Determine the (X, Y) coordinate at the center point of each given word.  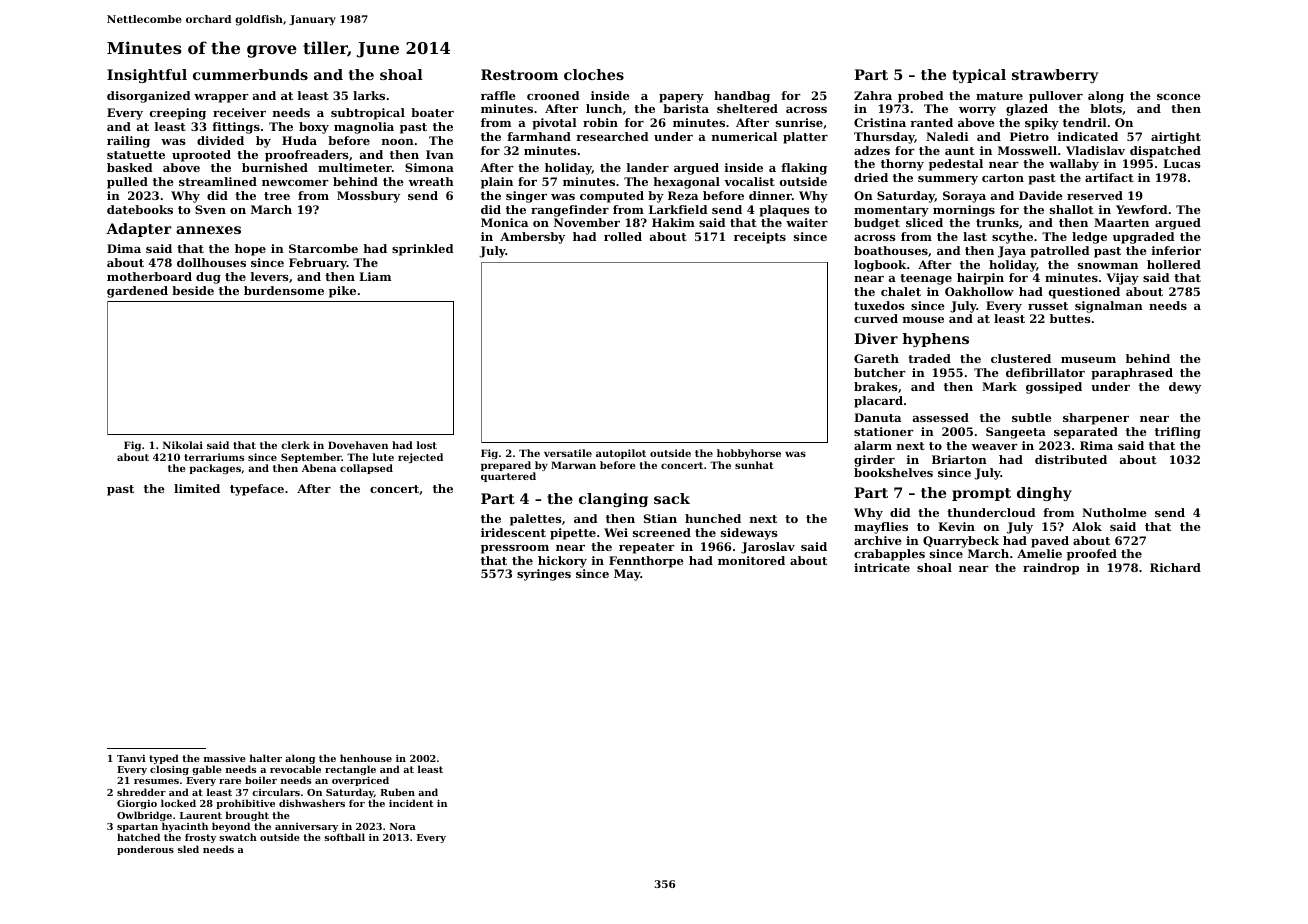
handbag (742, 97)
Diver (876, 338)
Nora (403, 826)
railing (128, 142)
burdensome (284, 290)
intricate (882, 567)
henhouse (366, 758)
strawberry (1055, 76)
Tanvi (131, 758)
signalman (1109, 307)
